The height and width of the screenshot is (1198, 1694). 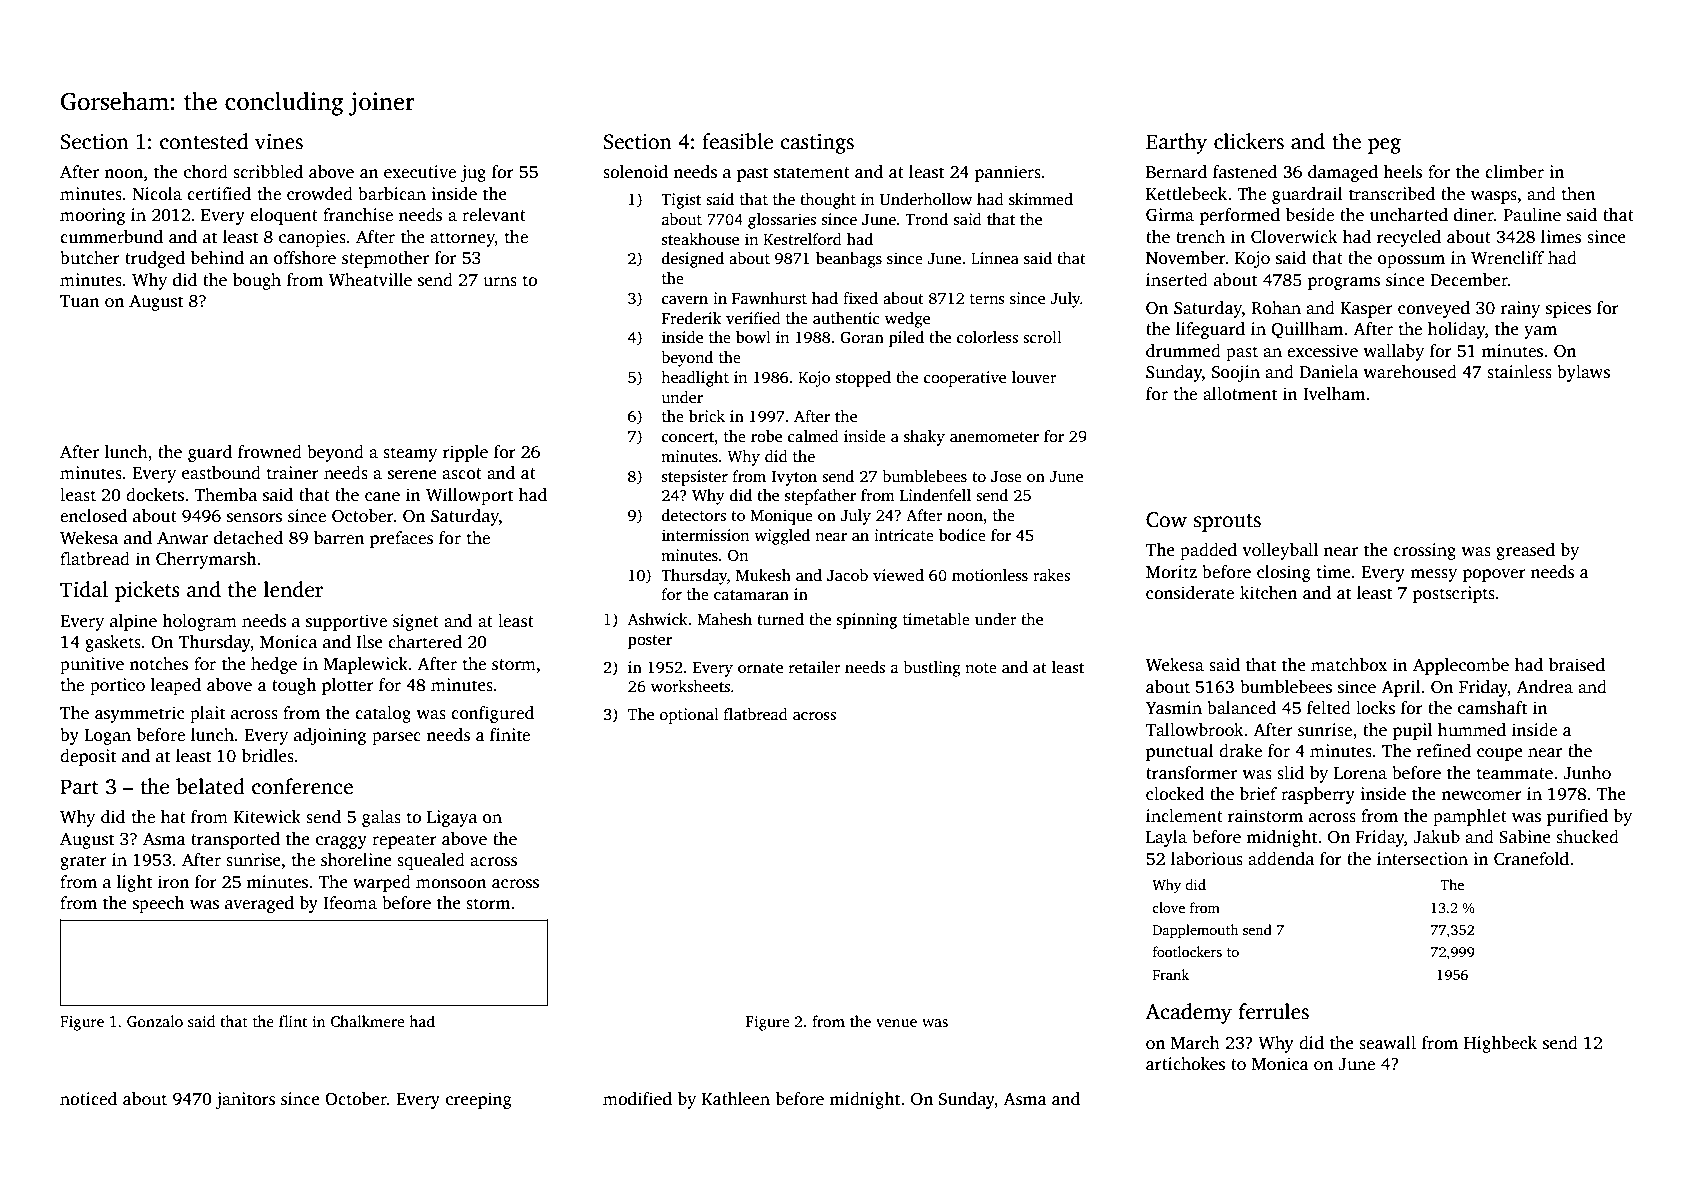 What do you see at coordinates (689, 716) in the screenshot?
I see `optional` at bounding box center [689, 716].
